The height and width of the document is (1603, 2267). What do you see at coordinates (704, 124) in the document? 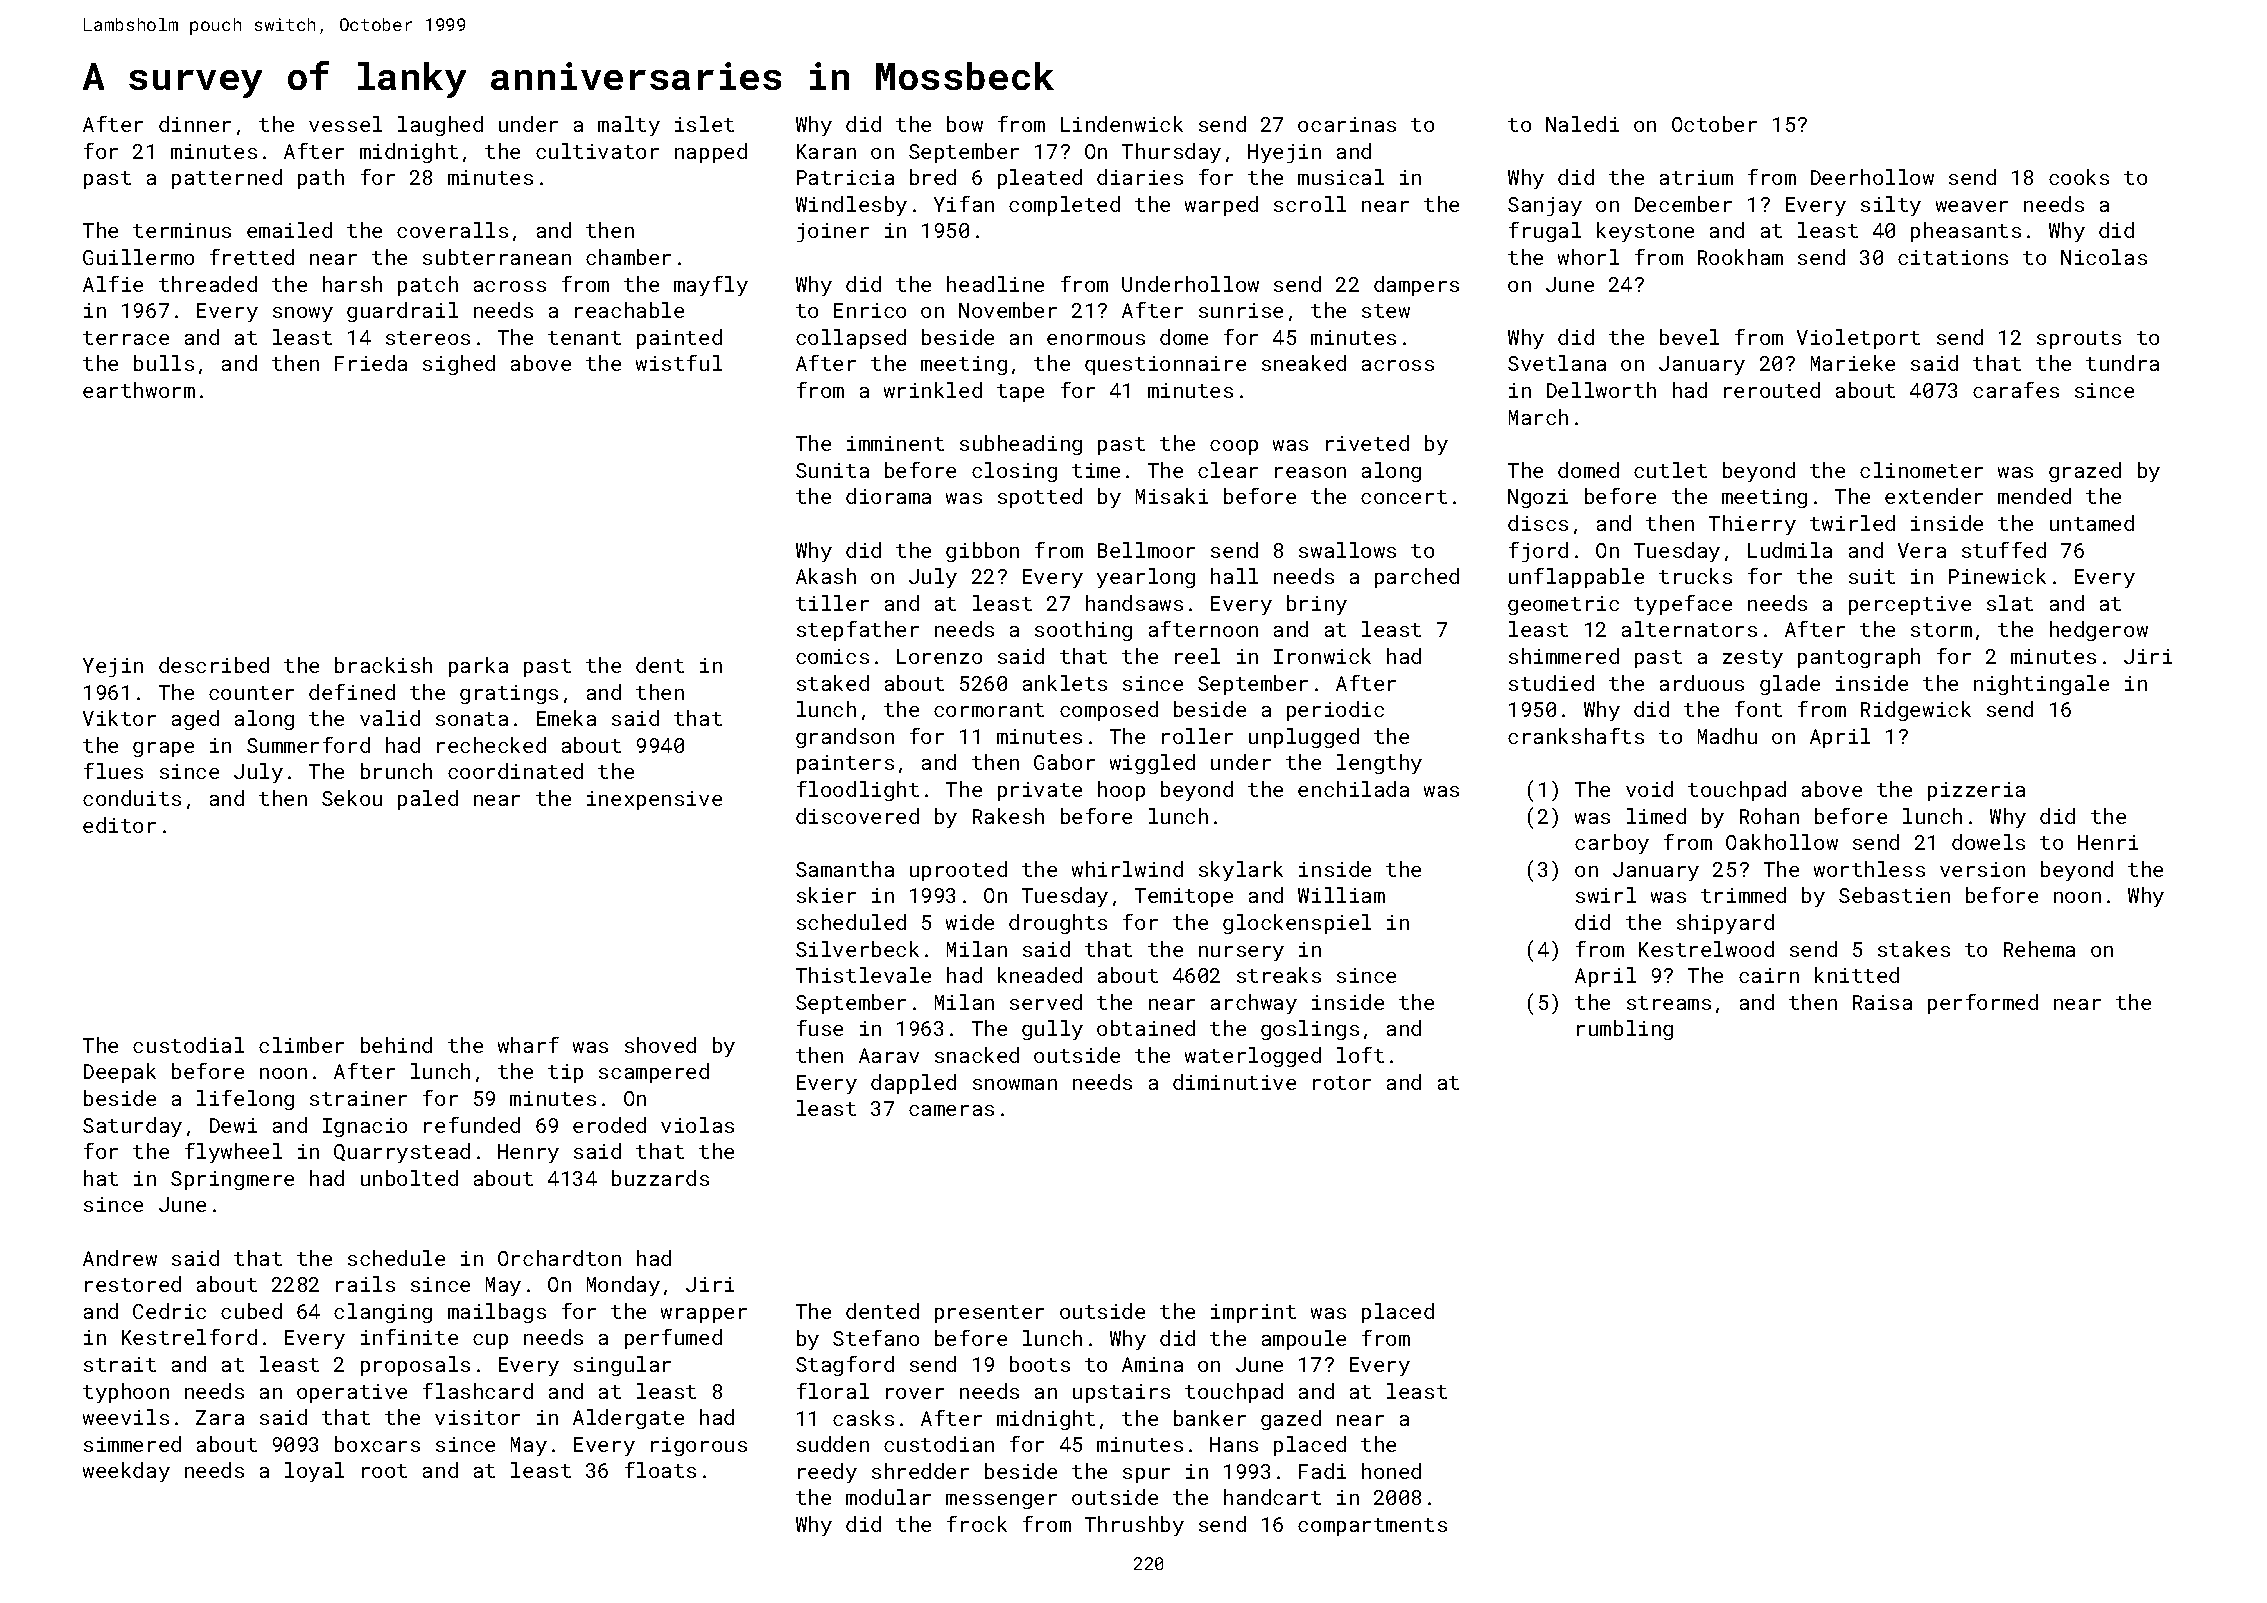
I see `islet` at bounding box center [704, 124].
